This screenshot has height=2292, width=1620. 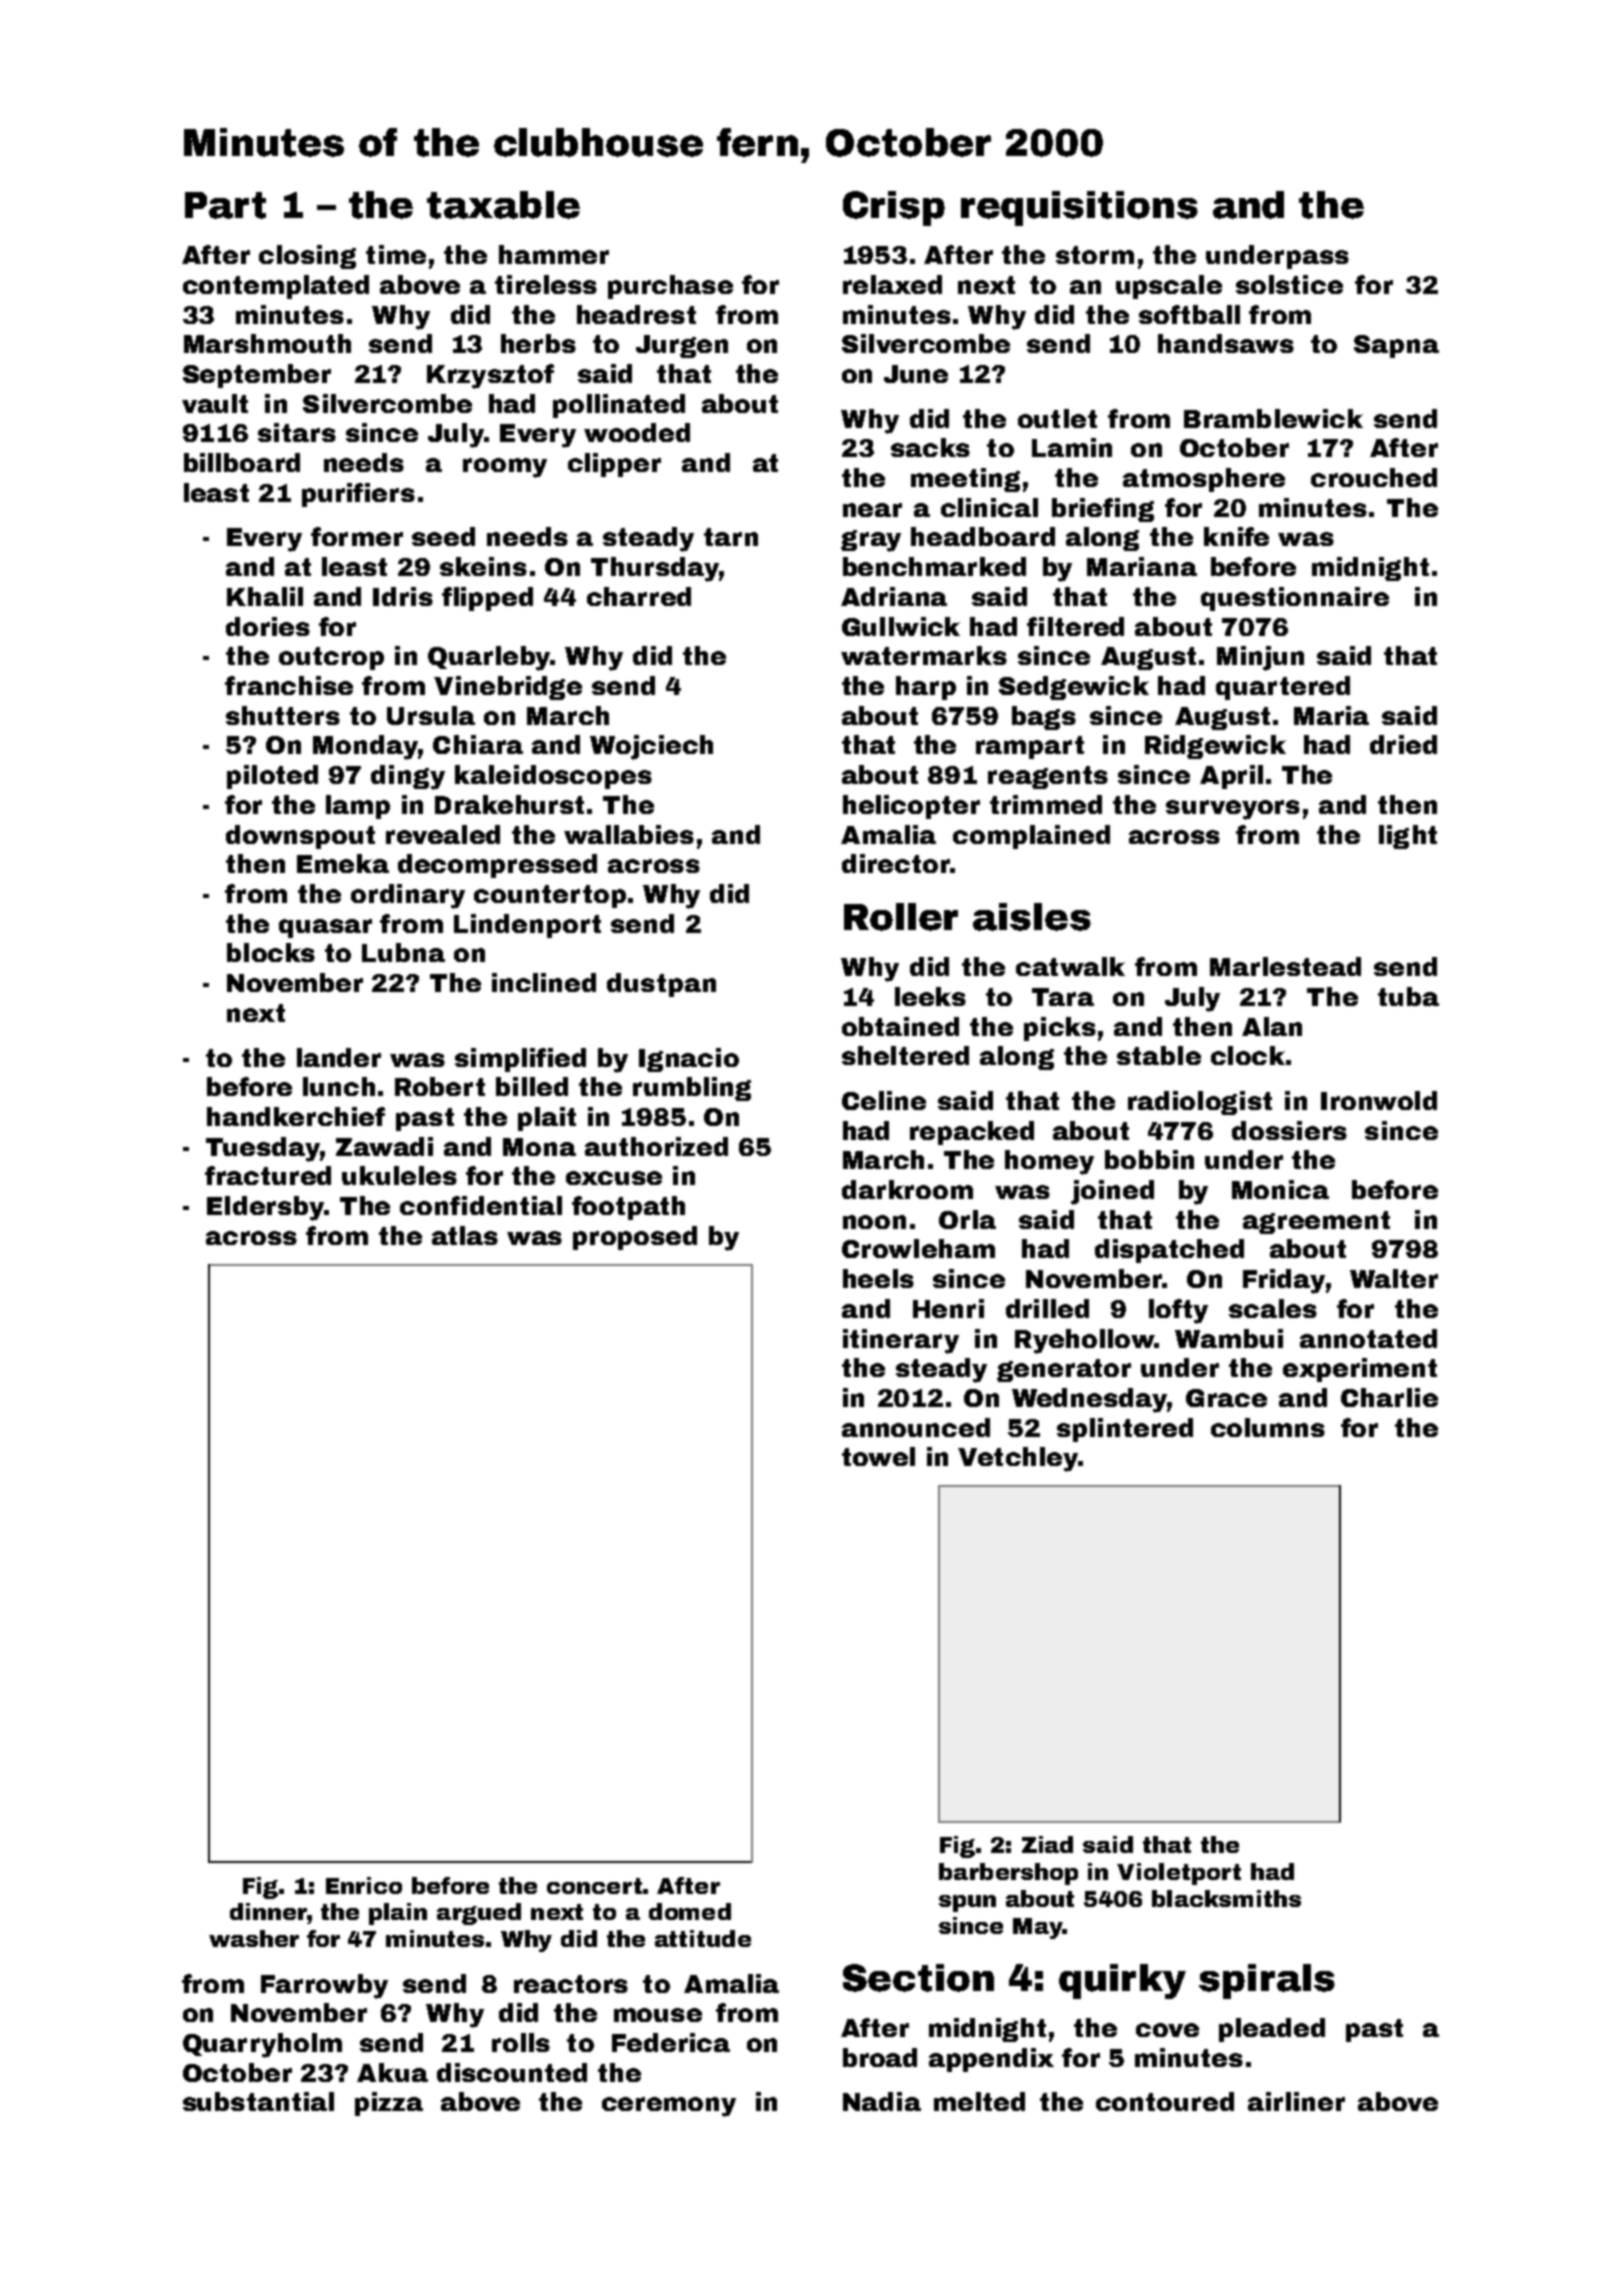 I want to click on taxable, so click(x=503, y=205).
